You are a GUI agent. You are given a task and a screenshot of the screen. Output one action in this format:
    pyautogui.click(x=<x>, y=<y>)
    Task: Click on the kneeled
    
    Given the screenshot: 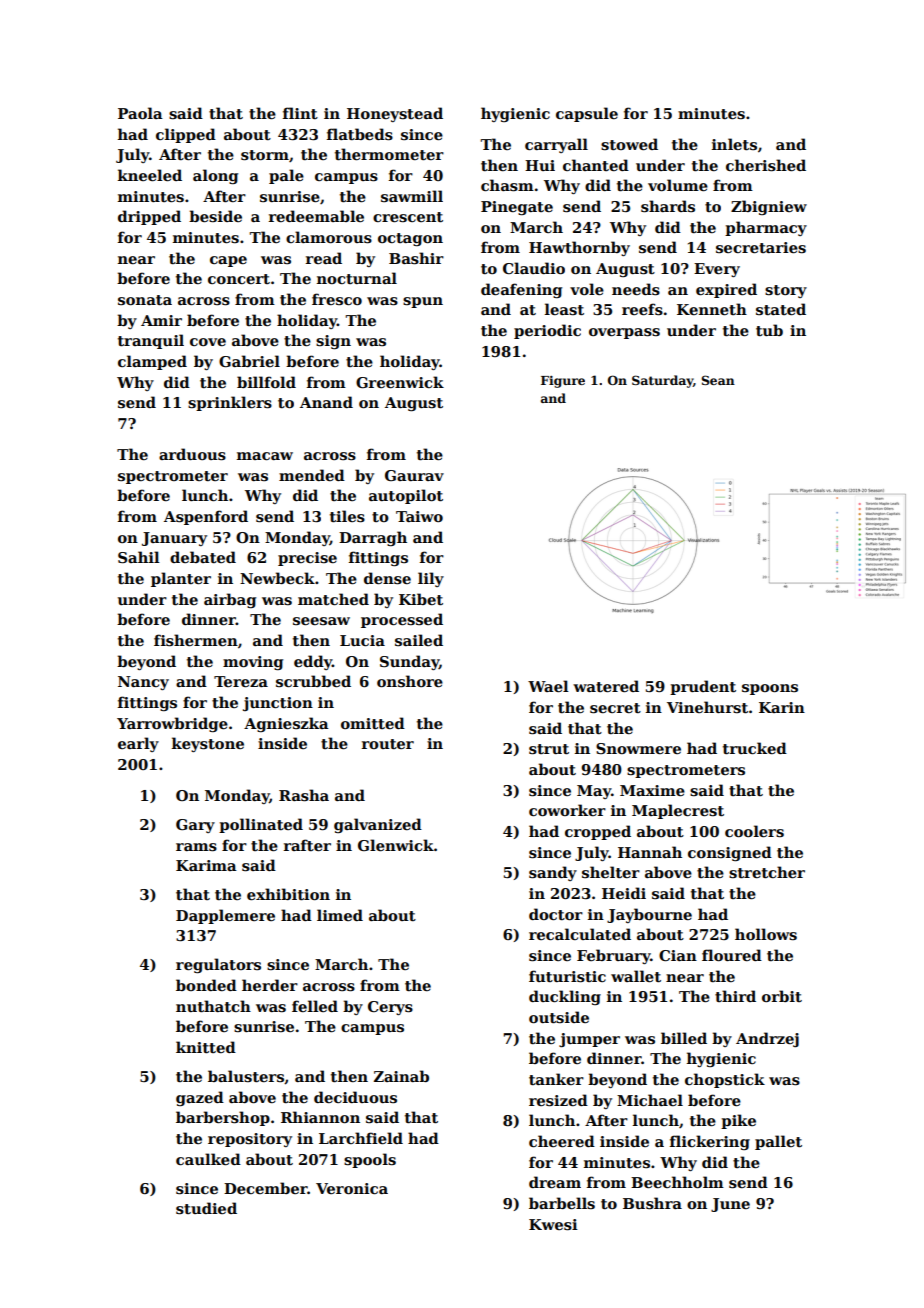 What is the action you would take?
    pyautogui.click(x=150, y=175)
